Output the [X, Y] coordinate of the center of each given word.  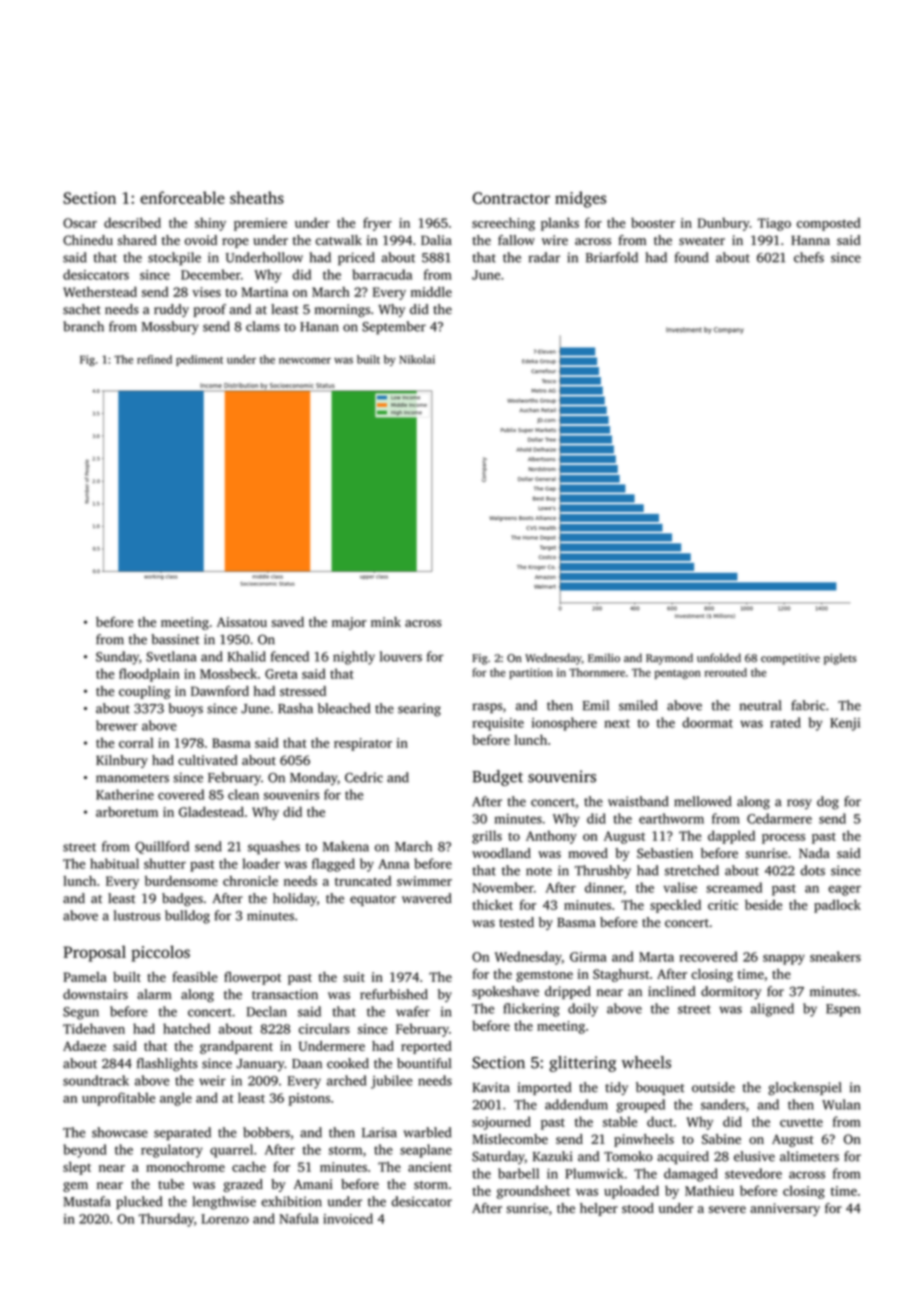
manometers [132, 778]
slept [77, 1168]
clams [263, 326]
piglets [840, 659]
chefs [809, 257]
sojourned [501, 1123]
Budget [497, 778]
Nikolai [417, 359]
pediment [199, 360]
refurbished [394, 994]
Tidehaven [94, 1028]
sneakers [835, 956]
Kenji [845, 724]
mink [386, 622]
